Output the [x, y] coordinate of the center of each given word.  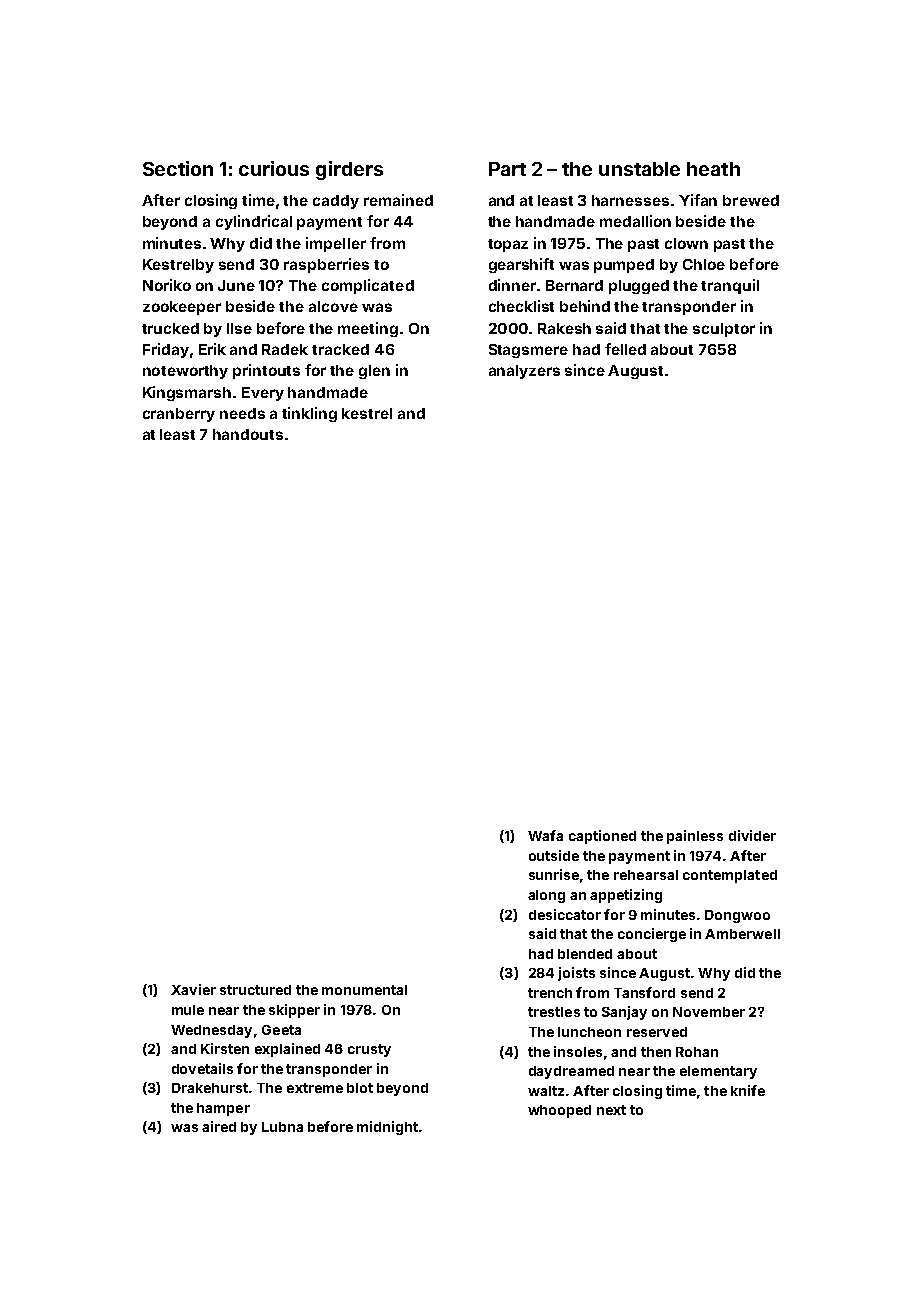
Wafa [545, 835]
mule [188, 1010]
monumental [364, 990]
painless [695, 837]
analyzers [524, 372]
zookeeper [182, 308]
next [611, 1110]
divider [752, 835]
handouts [248, 434]
